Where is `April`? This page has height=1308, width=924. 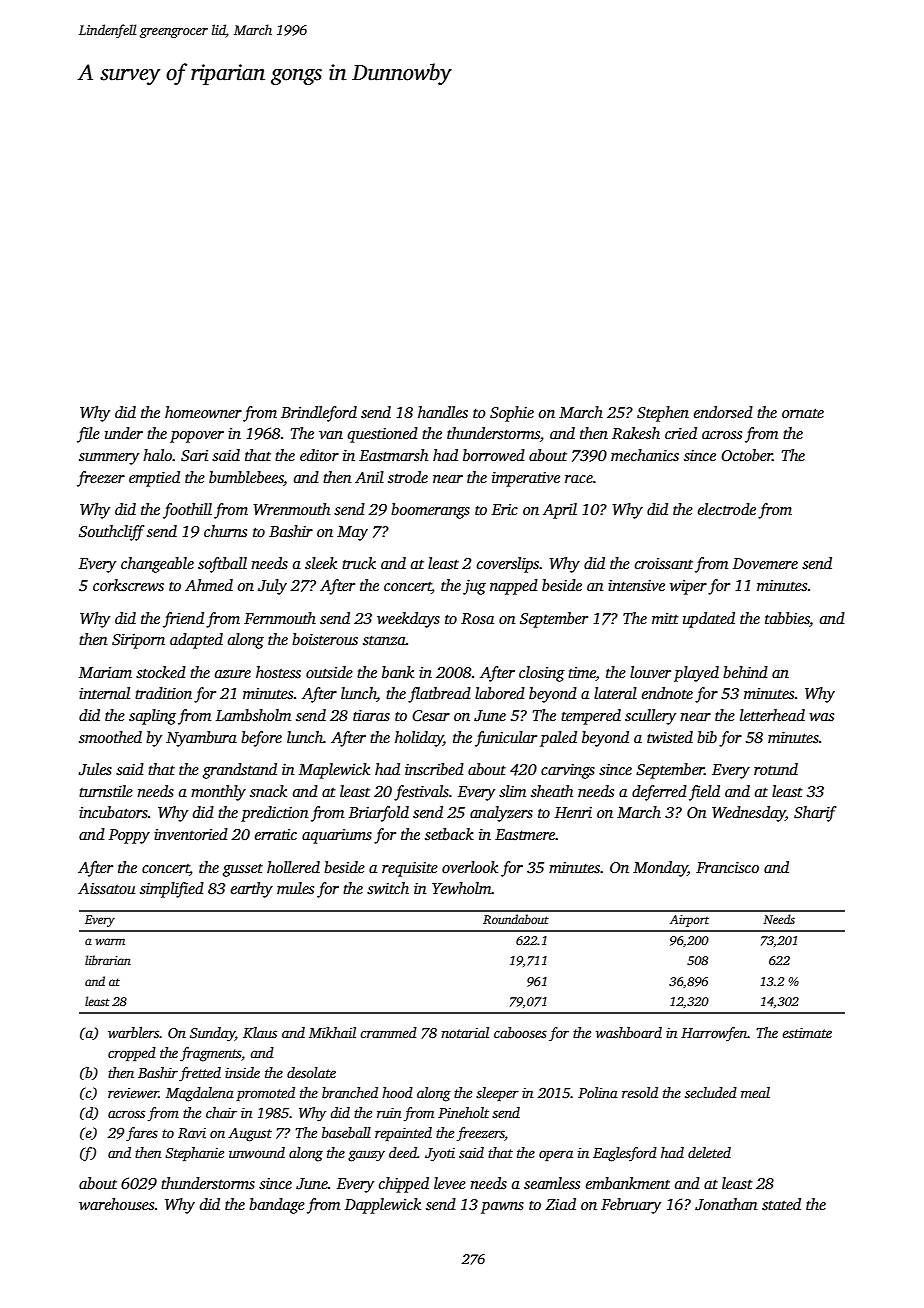
April is located at coordinates (560, 511).
